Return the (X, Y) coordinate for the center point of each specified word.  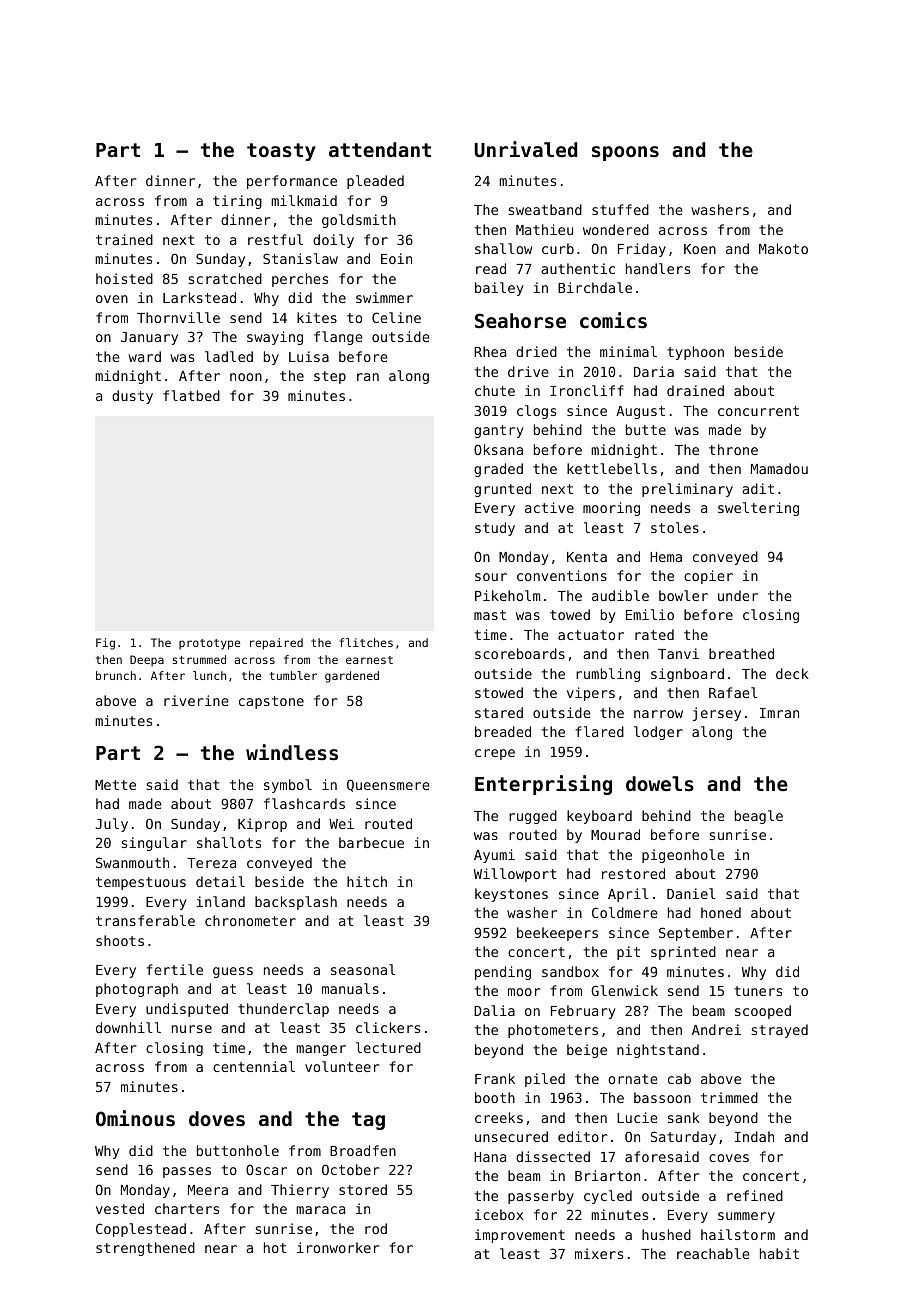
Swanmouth (132, 862)
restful (275, 239)
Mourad (615, 834)
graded (498, 470)
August (640, 412)
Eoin (396, 258)
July (112, 825)
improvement (520, 1236)
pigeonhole (683, 856)
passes (187, 1172)
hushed (666, 1234)
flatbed (191, 395)
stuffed (620, 209)
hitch (367, 881)
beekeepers (557, 934)
